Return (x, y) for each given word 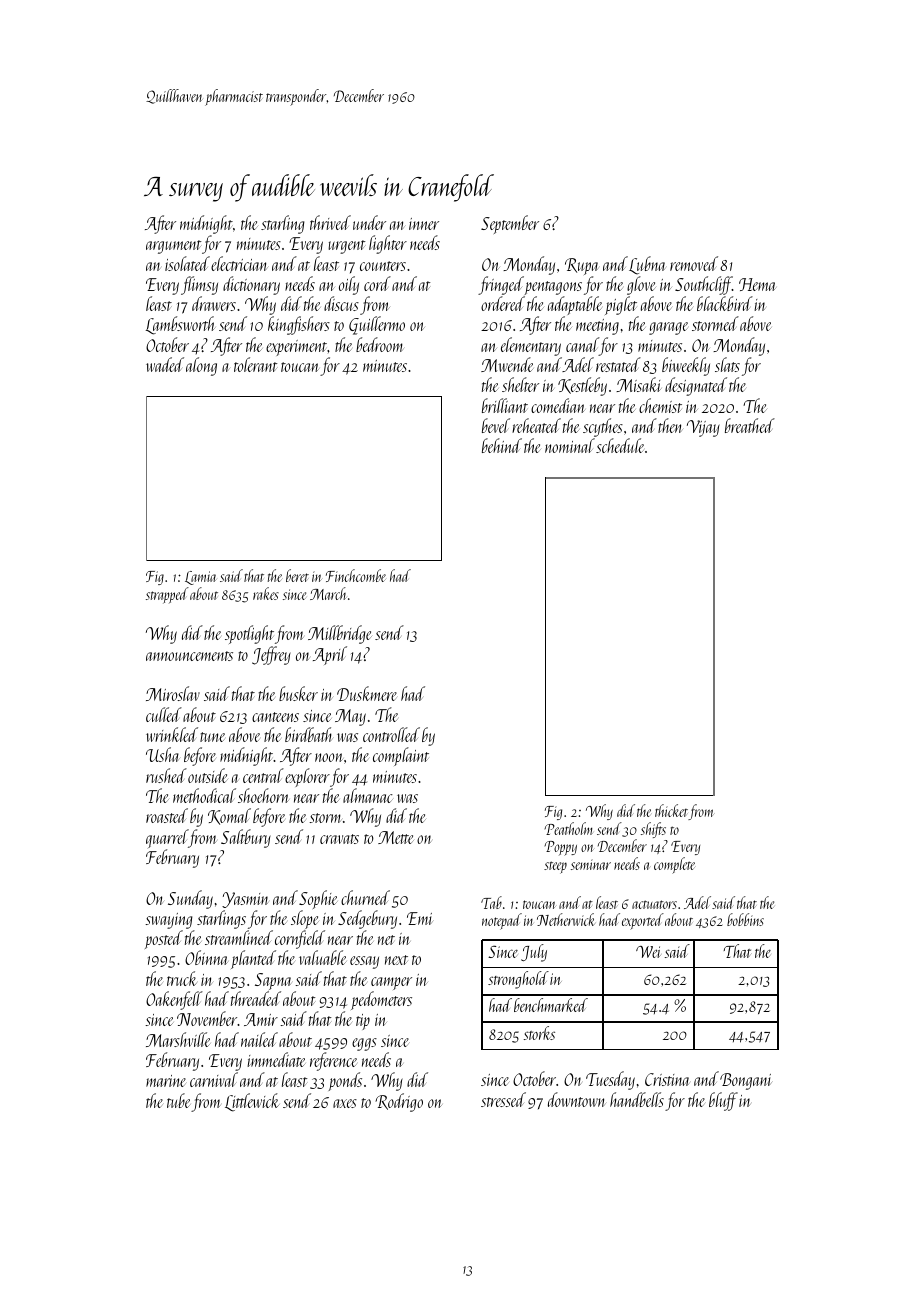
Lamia (201, 578)
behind (502, 445)
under (369, 222)
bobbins (745, 919)
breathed (750, 425)
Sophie (318, 899)
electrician (239, 263)
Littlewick (252, 1102)
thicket (671, 810)
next (396, 960)
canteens (275, 717)
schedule (620, 445)
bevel (496, 425)
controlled (391, 734)
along (201, 366)
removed (694, 263)
